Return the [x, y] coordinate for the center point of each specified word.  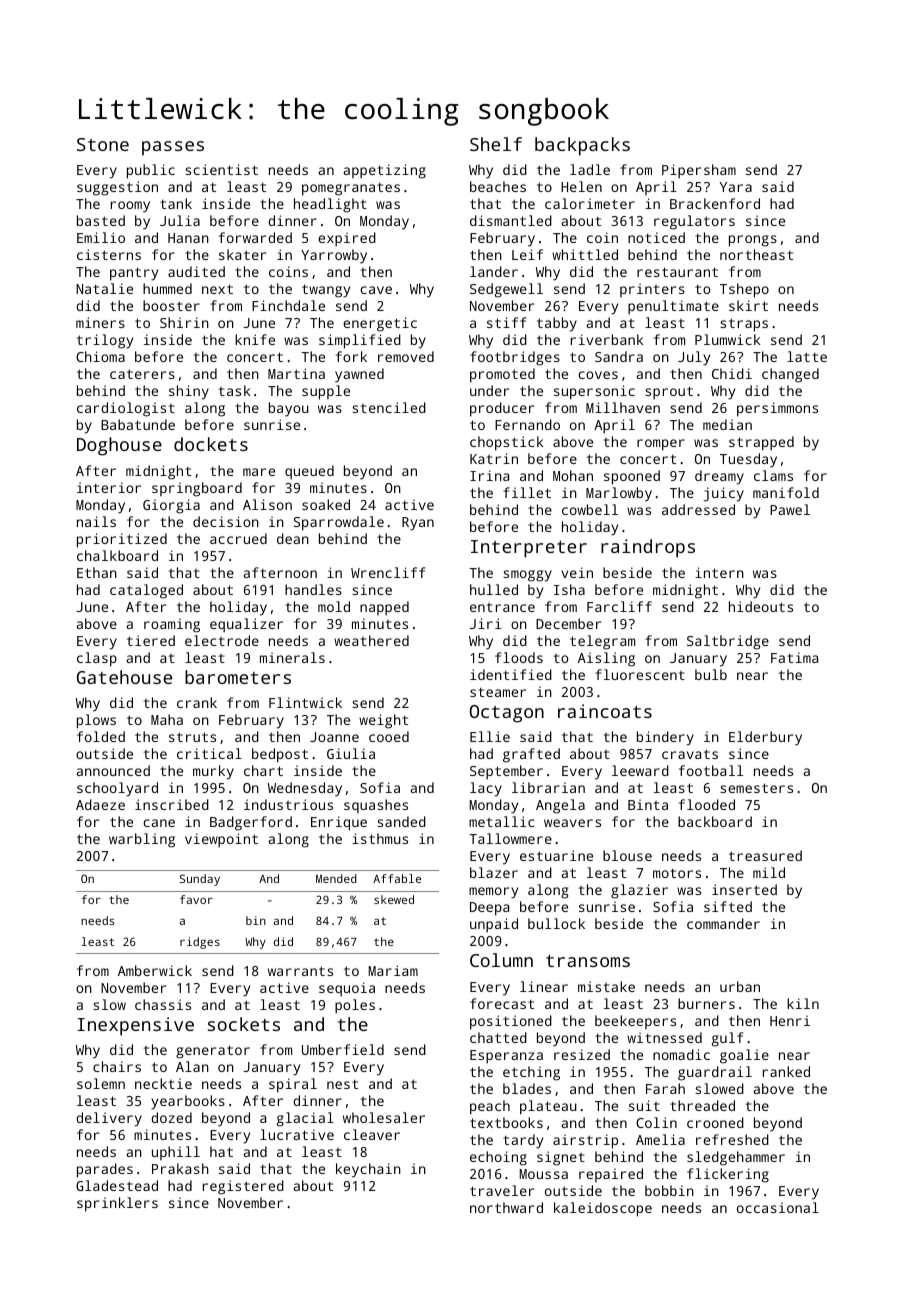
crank [197, 702]
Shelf [496, 144]
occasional [778, 1207]
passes [173, 148]
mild [769, 872]
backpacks [582, 146]
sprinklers [117, 1204]
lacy [486, 789]
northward [506, 1207]
